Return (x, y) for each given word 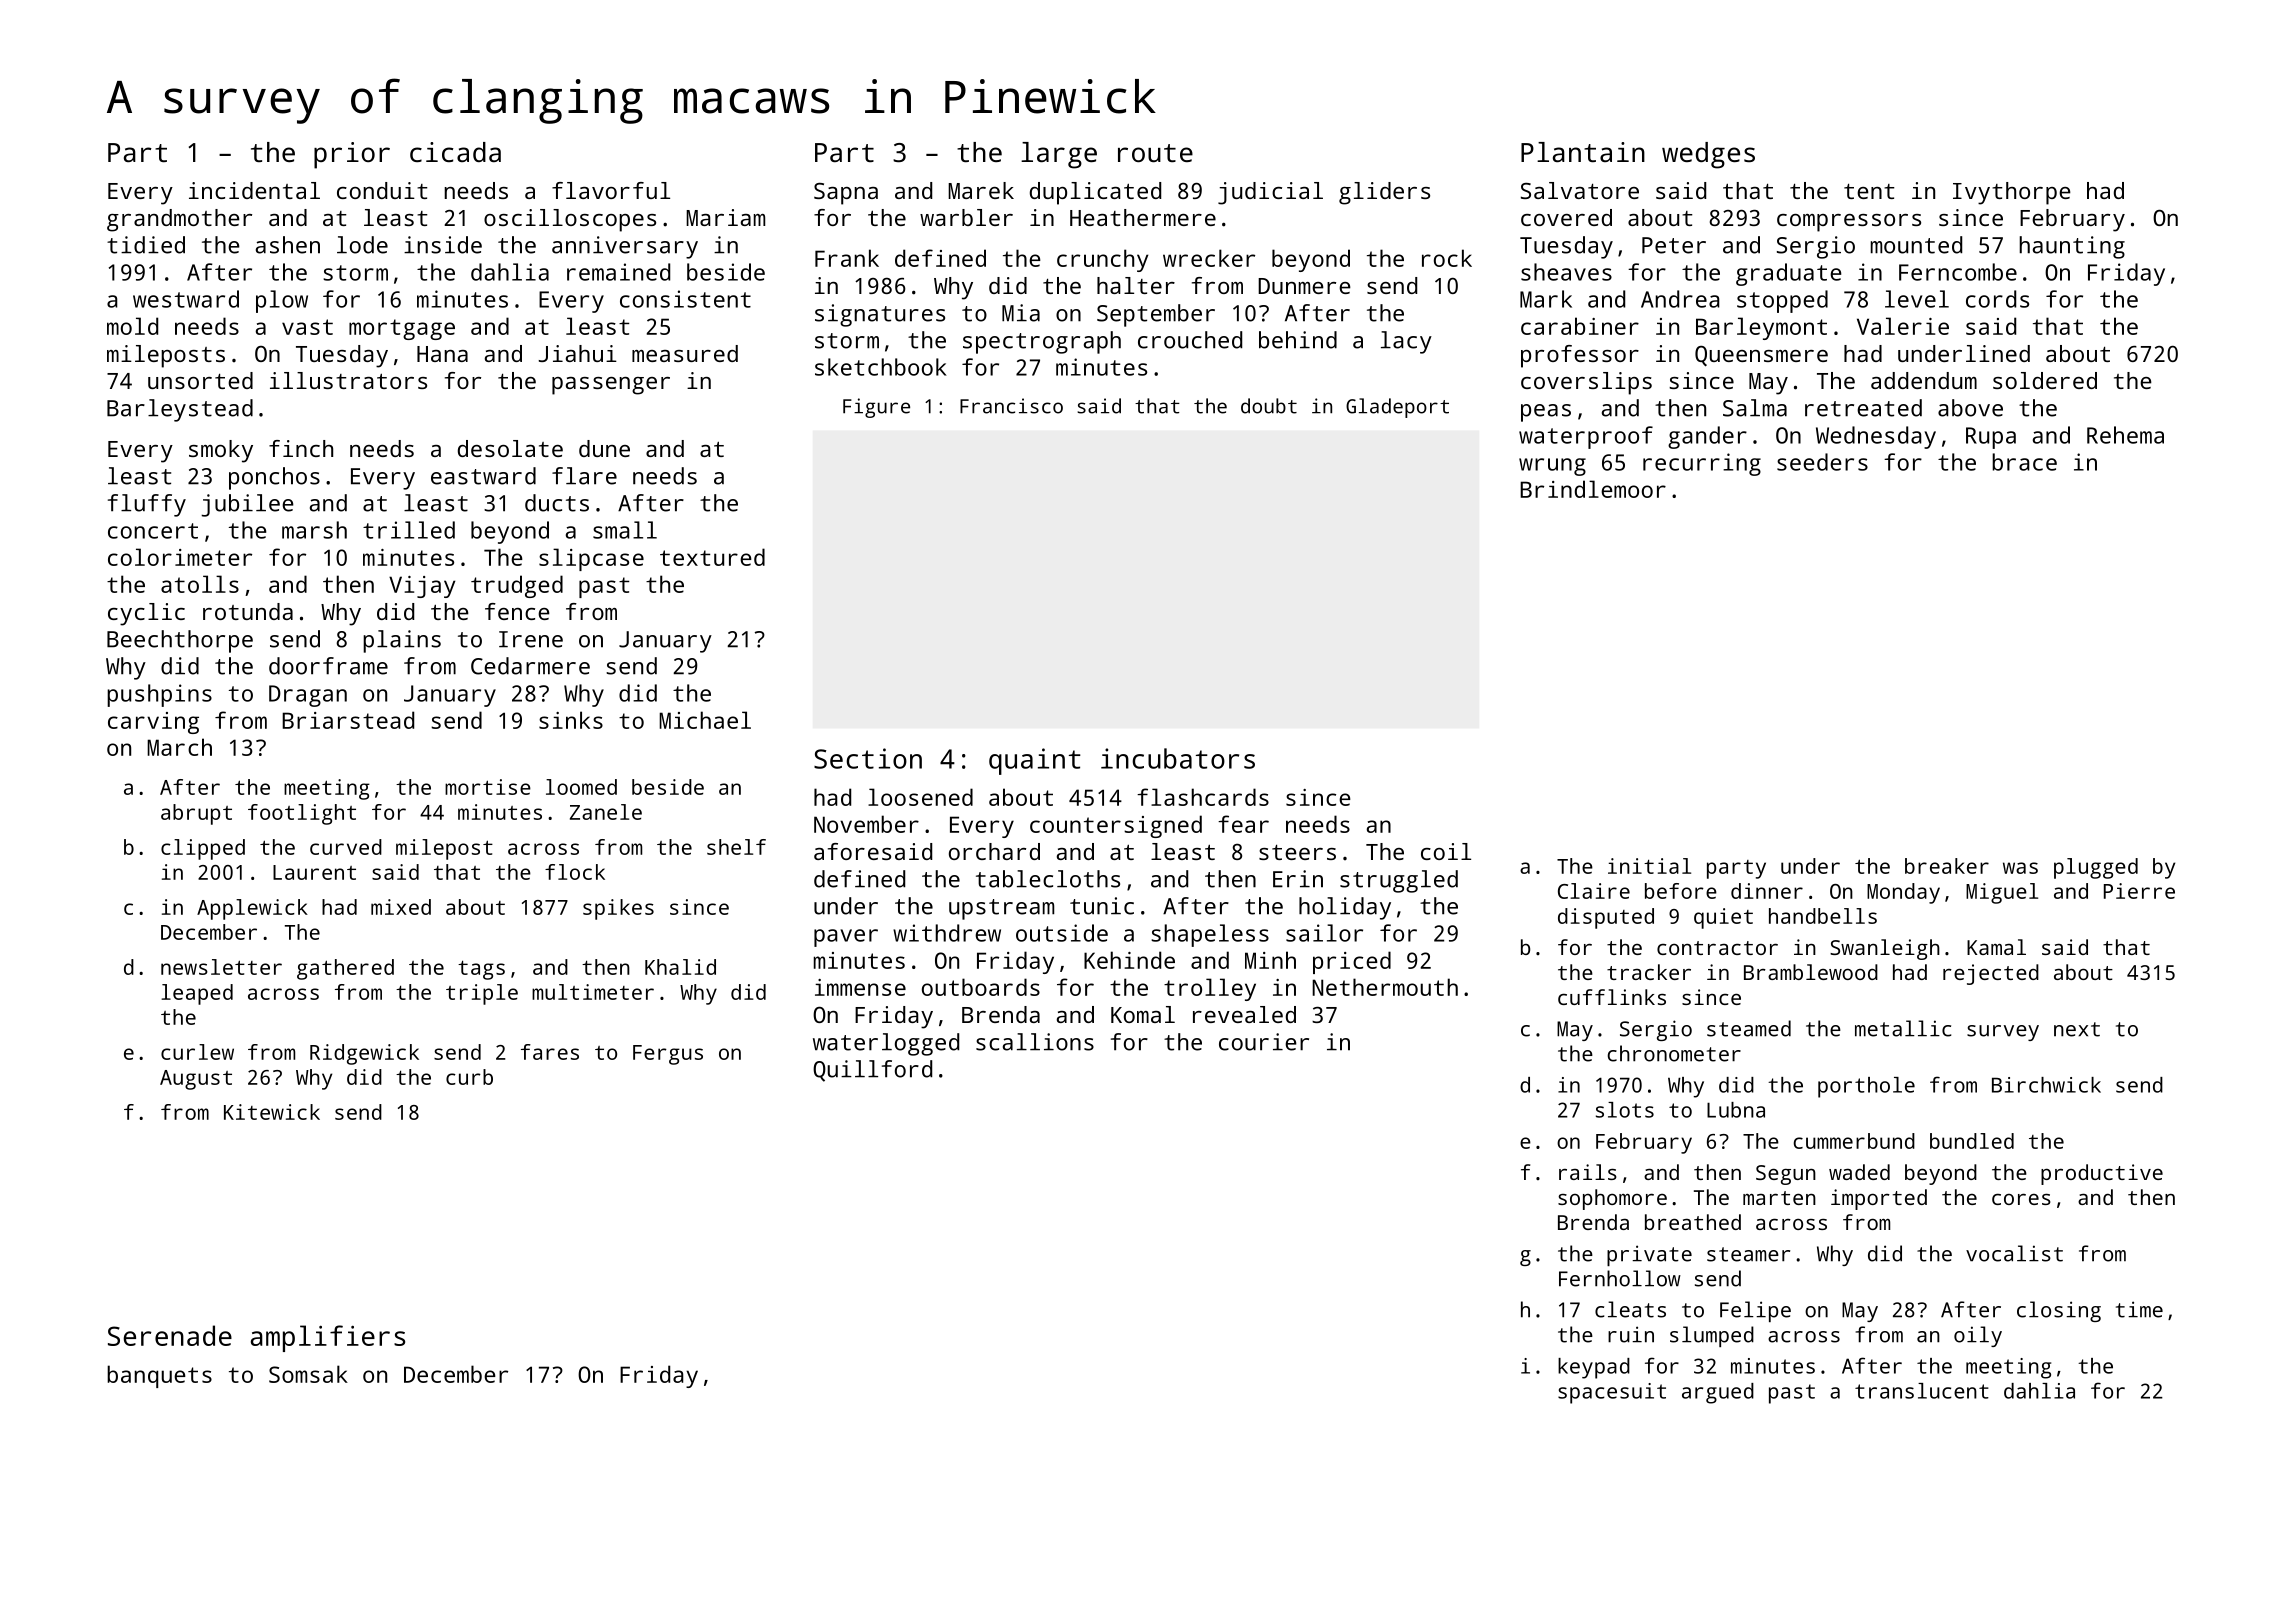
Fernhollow (1620, 1278)
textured (712, 557)
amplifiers (328, 1338)
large (1059, 155)
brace (2024, 462)
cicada (455, 152)
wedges (1708, 155)
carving (153, 723)
